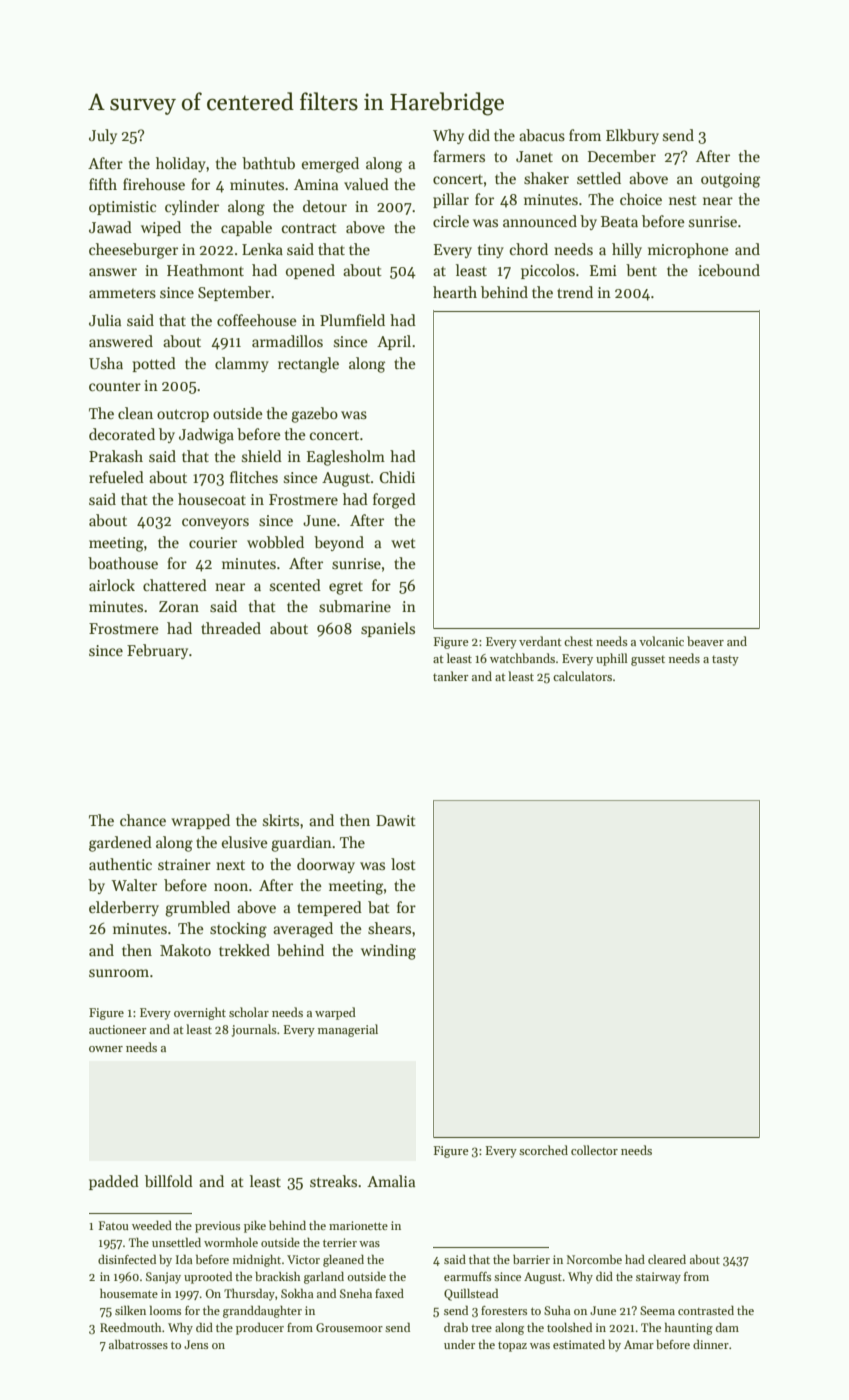  Describe the element at coordinates (116, 477) in the screenshot. I see `refueled` at that location.
